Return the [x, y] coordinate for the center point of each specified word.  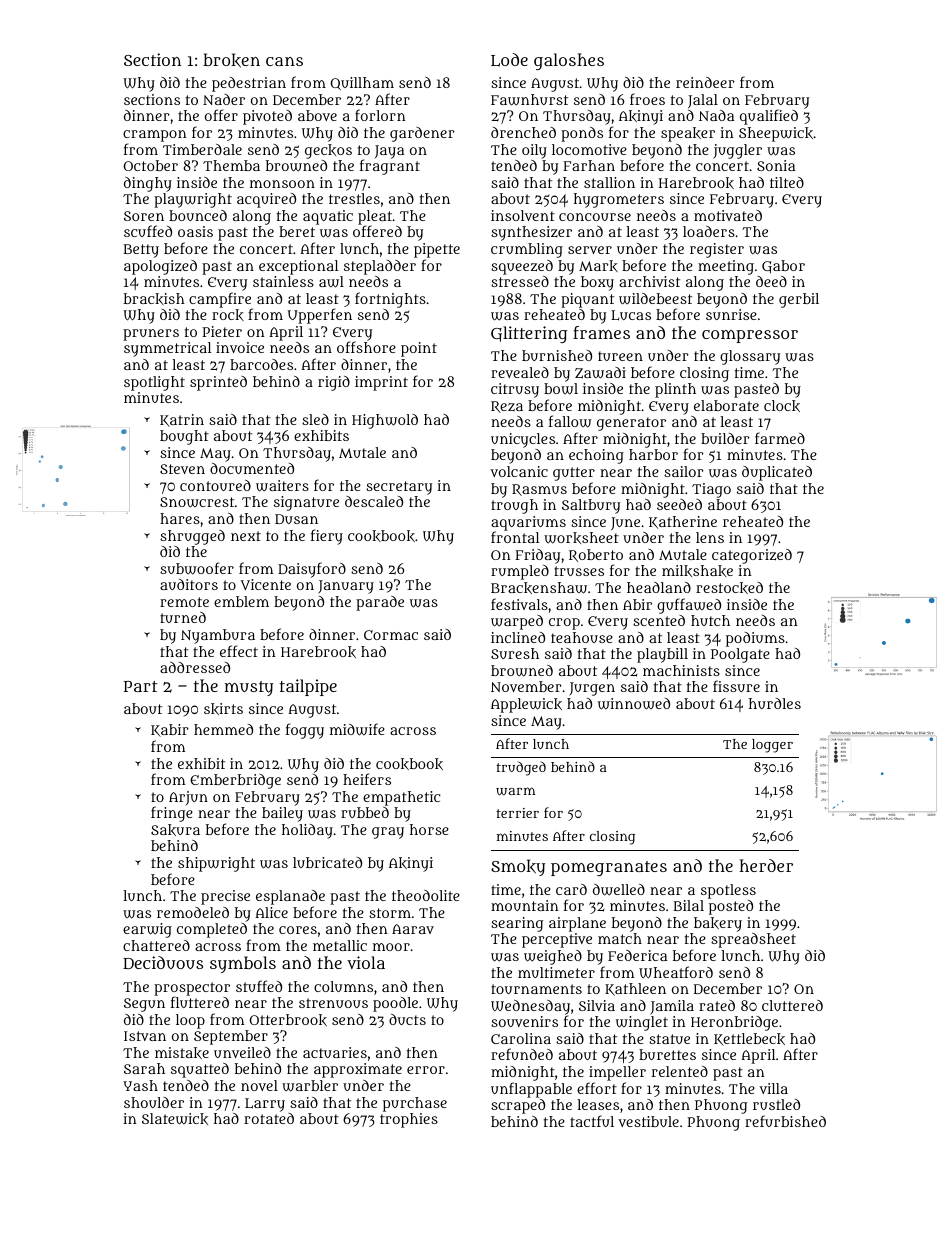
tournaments [536, 989]
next [246, 536]
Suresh [515, 653]
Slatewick [175, 1119]
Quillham [362, 83]
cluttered [792, 1005]
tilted [787, 182]
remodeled [193, 912]
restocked [729, 588]
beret [297, 231]
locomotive [589, 149]
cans [284, 61]
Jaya [389, 152]
